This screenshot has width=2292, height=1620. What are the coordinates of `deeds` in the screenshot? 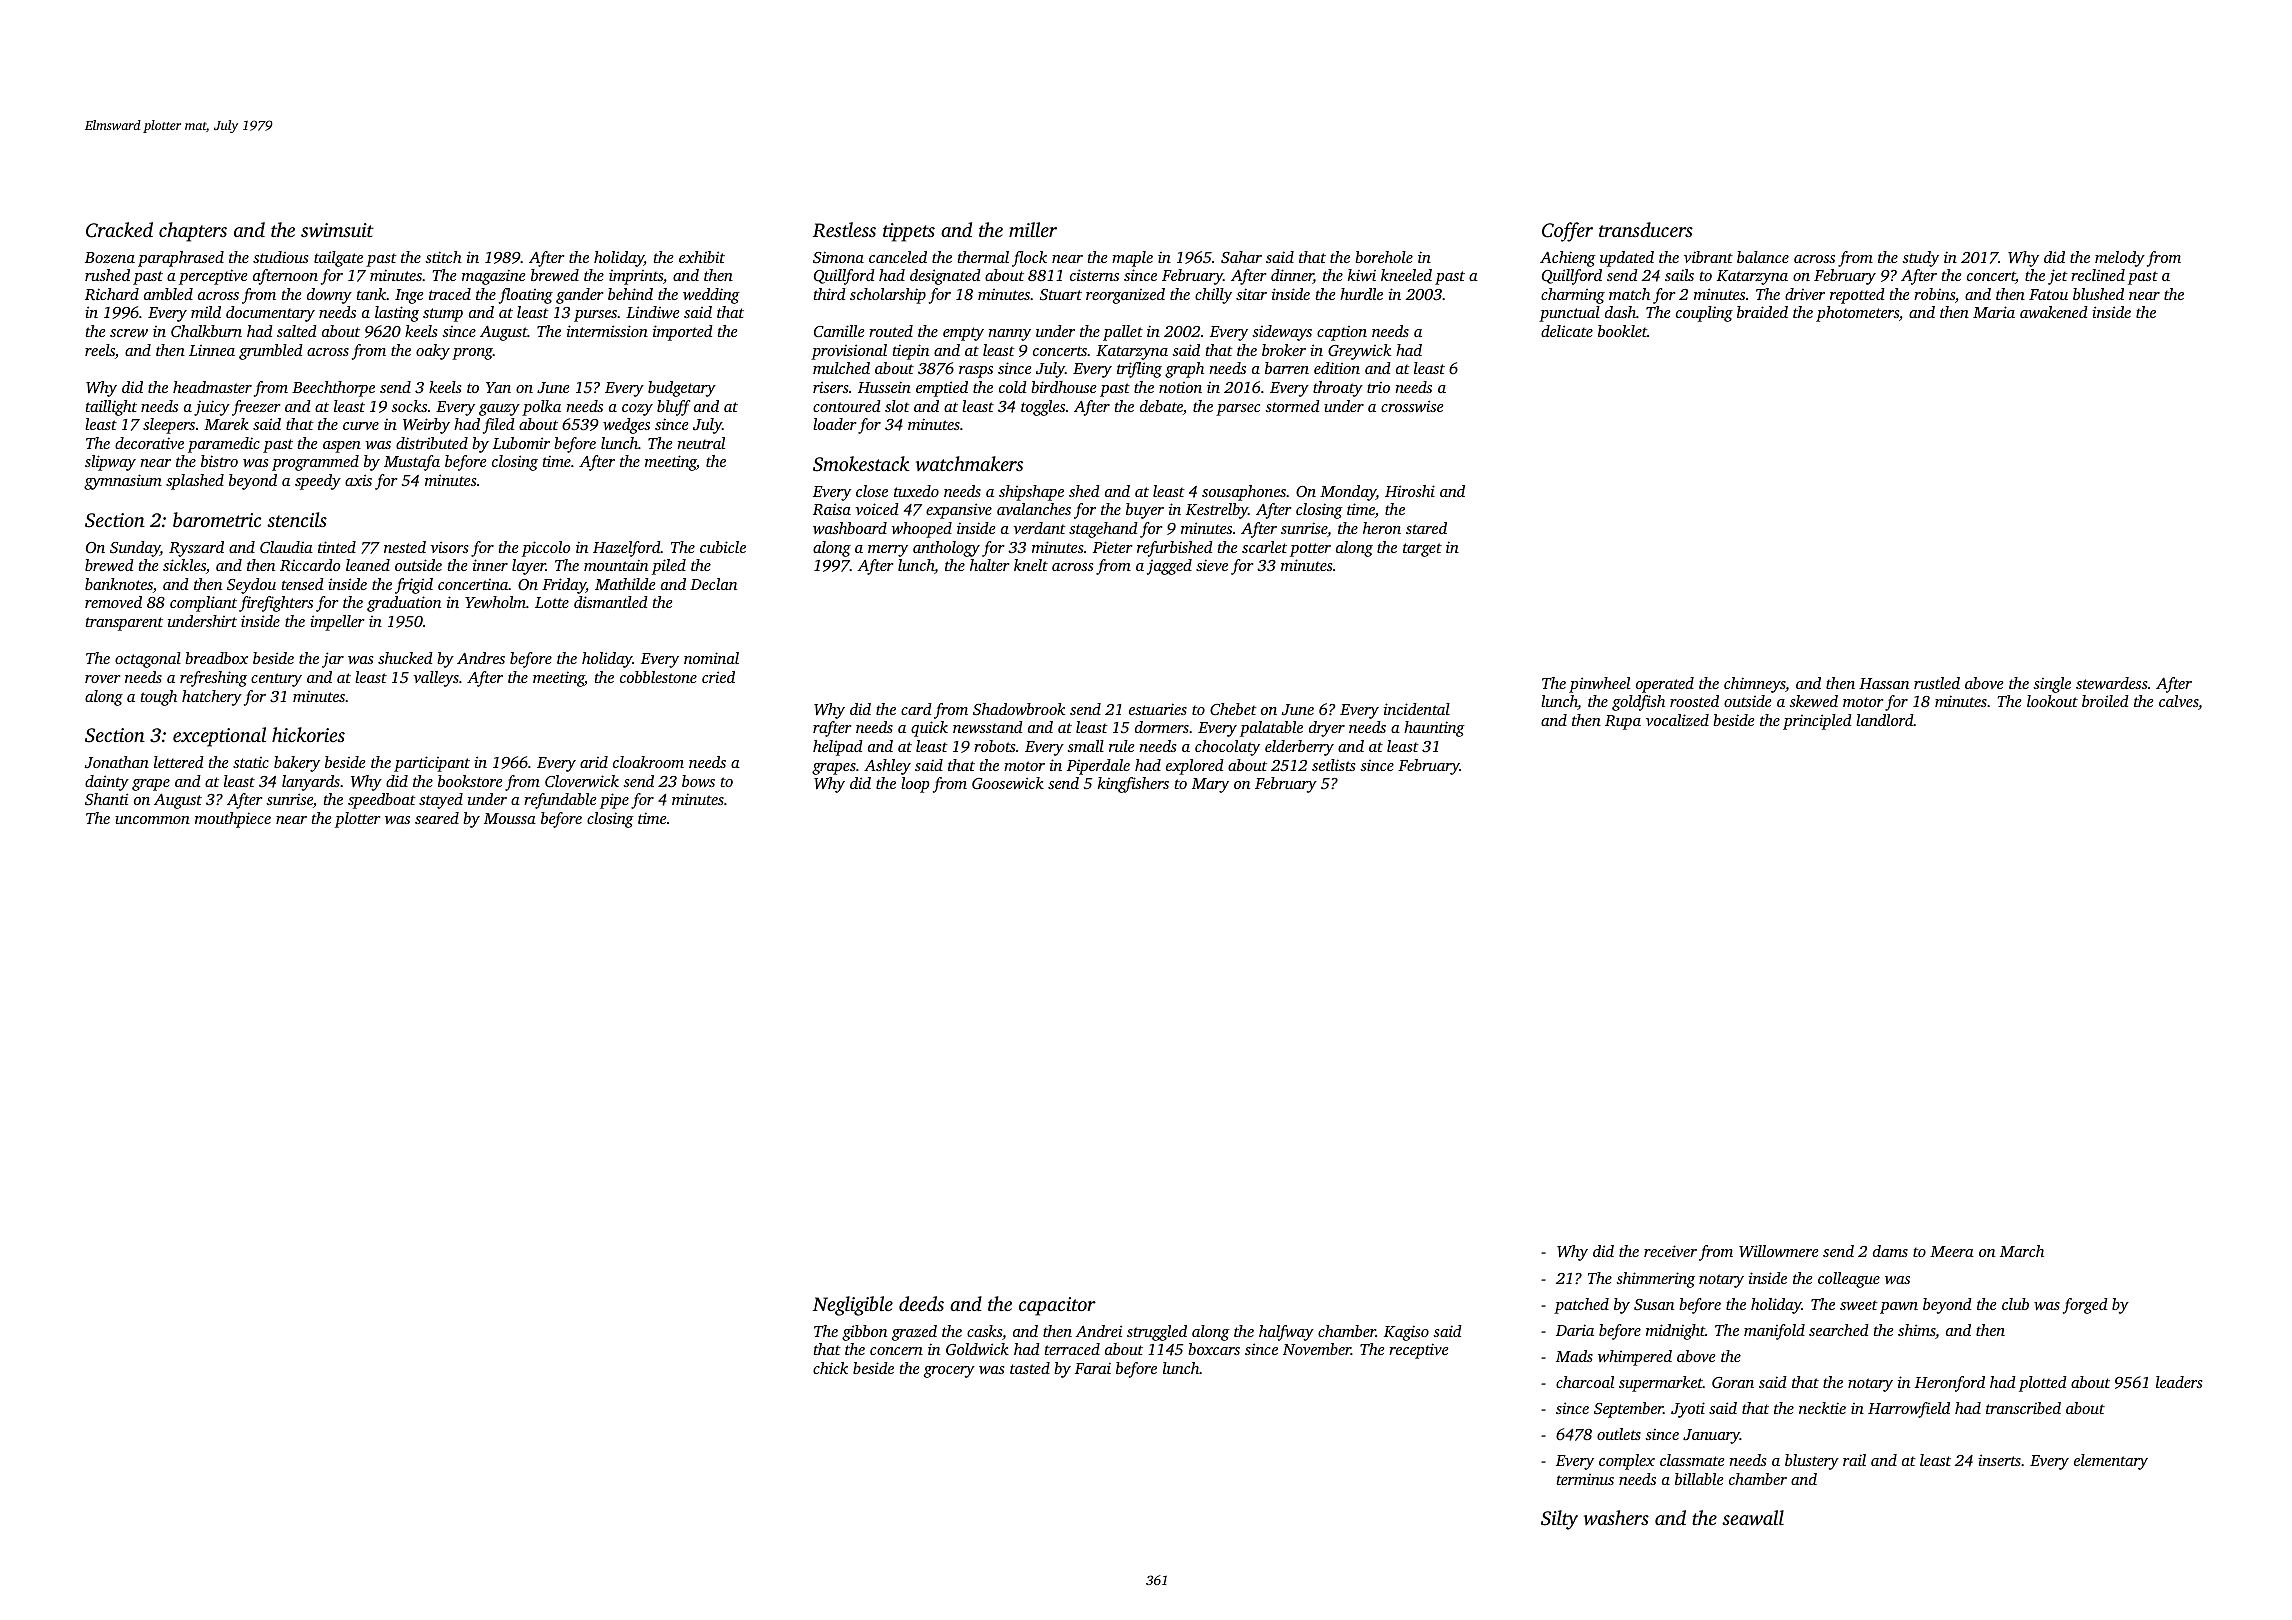 It's located at (921, 1303).
